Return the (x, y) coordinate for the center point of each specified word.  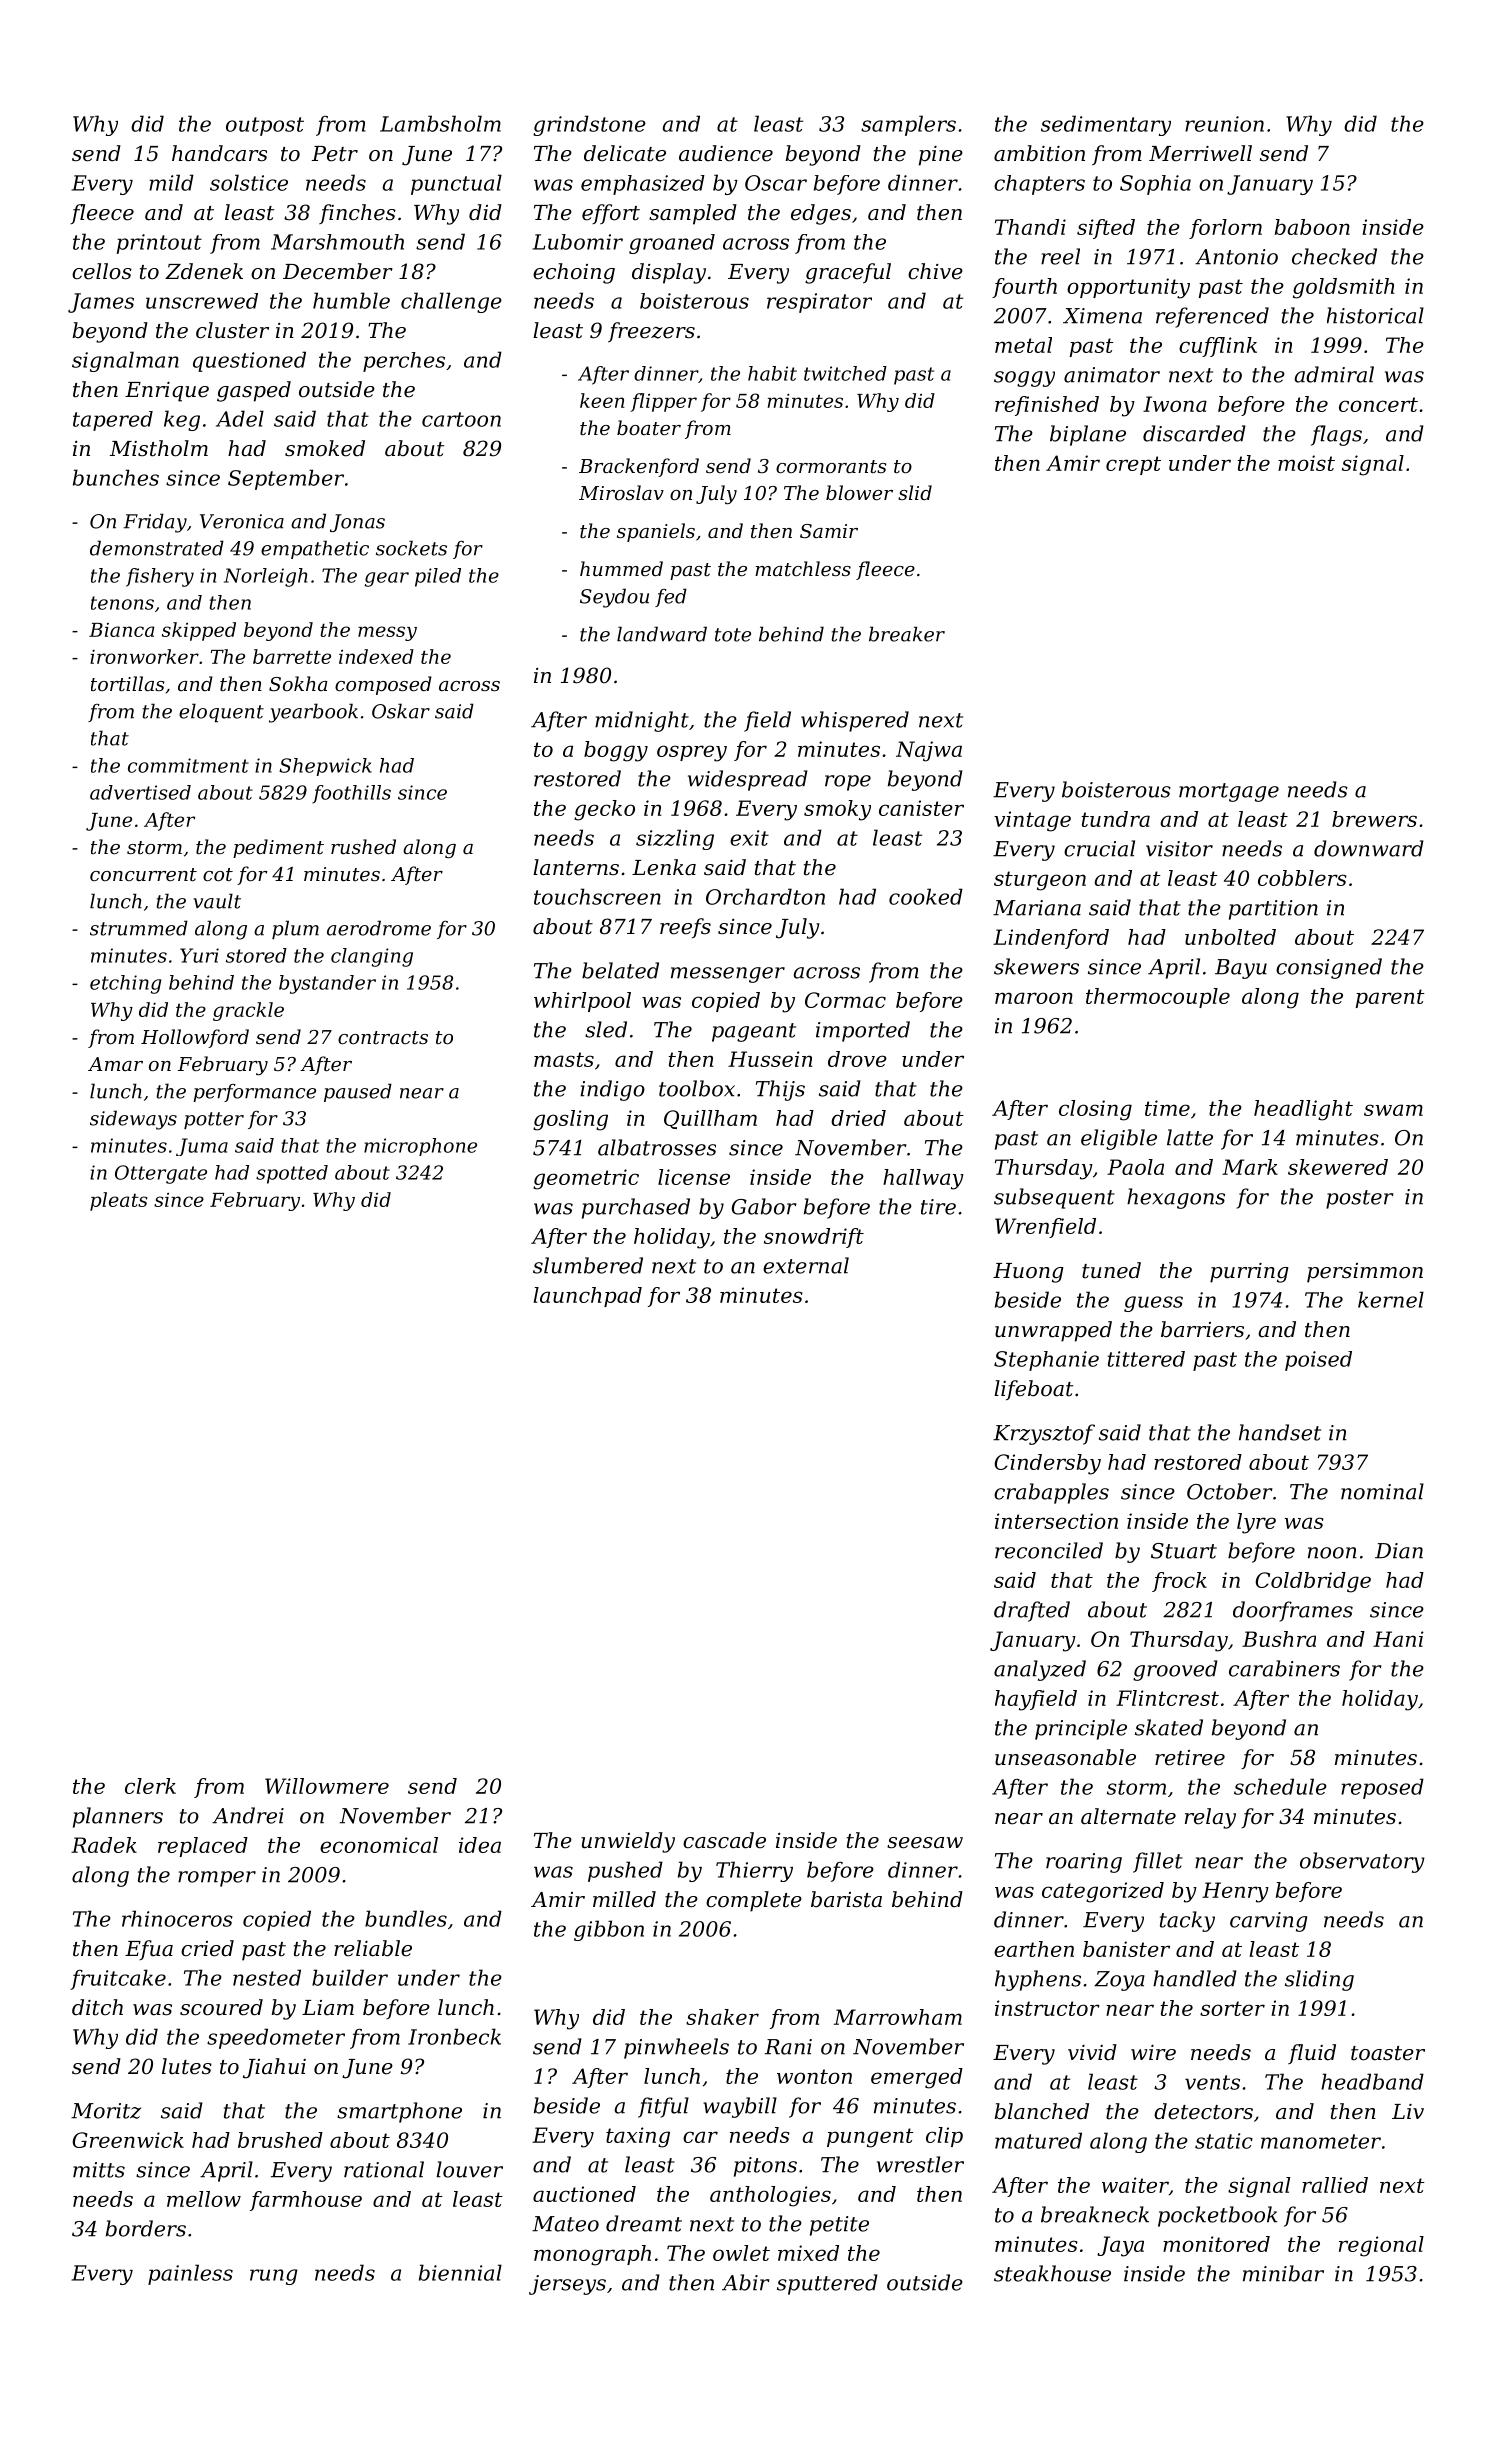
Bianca (121, 630)
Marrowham (898, 2017)
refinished (1047, 406)
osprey (692, 753)
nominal (1382, 1491)
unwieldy (628, 1842)
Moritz (106, 2111)
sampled (693, 214)
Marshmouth (337, 242)
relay (1210, 1818)
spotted (292, 1174)
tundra (1115, 819)
